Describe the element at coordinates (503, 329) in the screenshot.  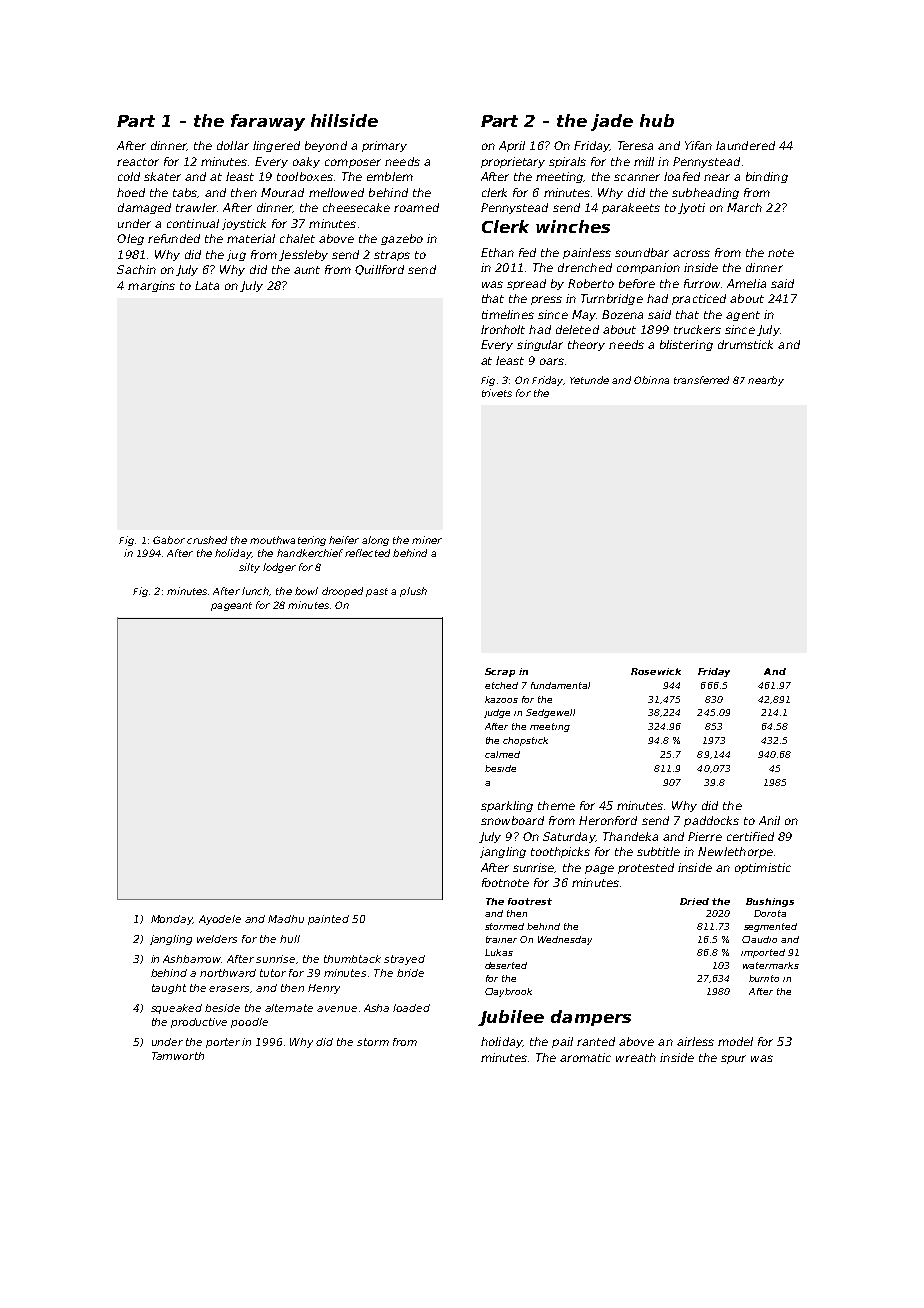
I see `Ironholt` at that location.
